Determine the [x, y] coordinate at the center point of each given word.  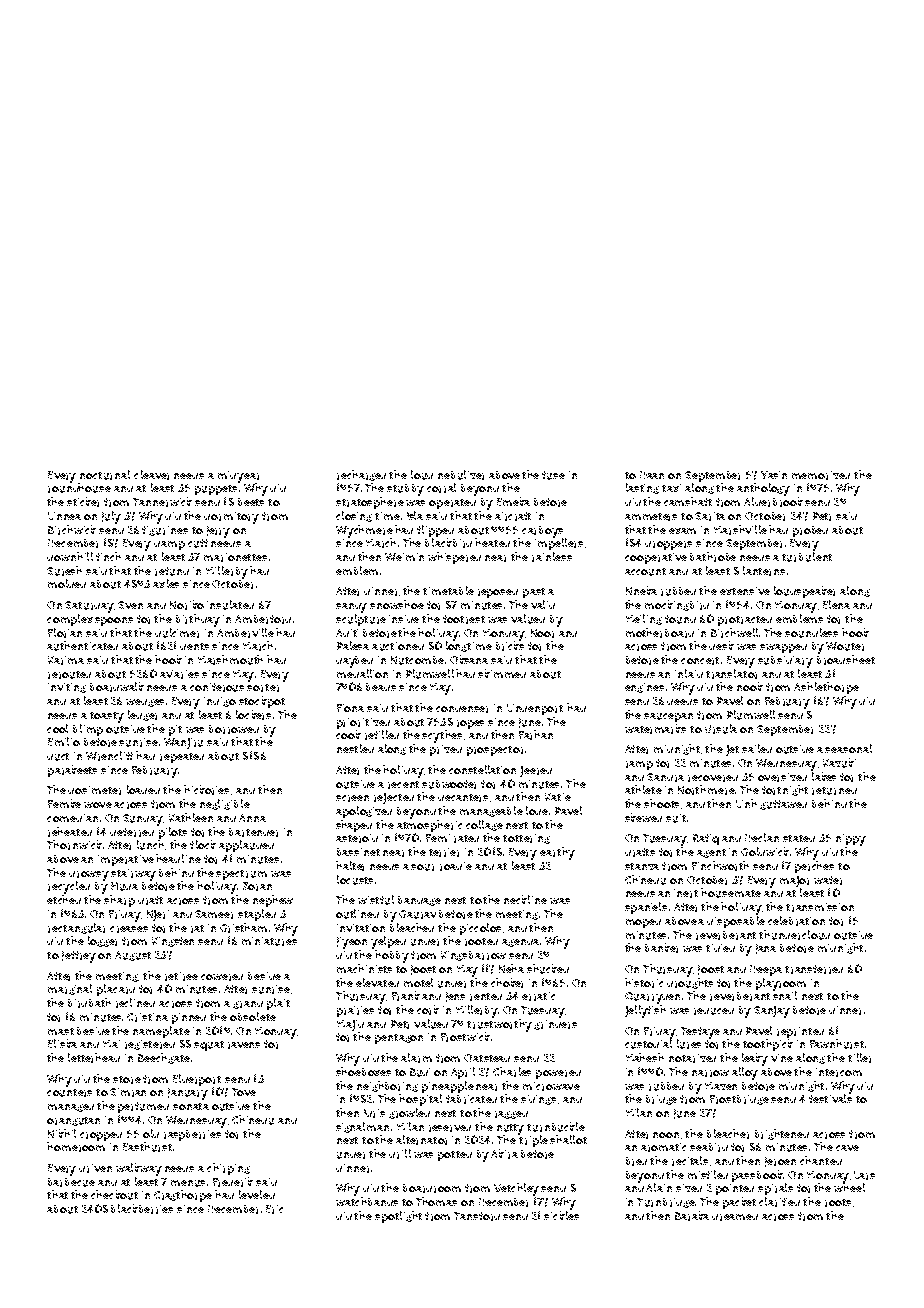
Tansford [477, 1216]
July [111, 517]
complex [70, 620]
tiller [859, 1058]
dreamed [735, 1217]
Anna [252, 818]
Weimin [404, 557]
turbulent [807, 557]
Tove [244, 1092]
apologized [364, 812]
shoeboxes [363, 1071]
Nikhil [62, 1133]
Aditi [347, 633]
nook [750, 686]
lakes [824, 776]
